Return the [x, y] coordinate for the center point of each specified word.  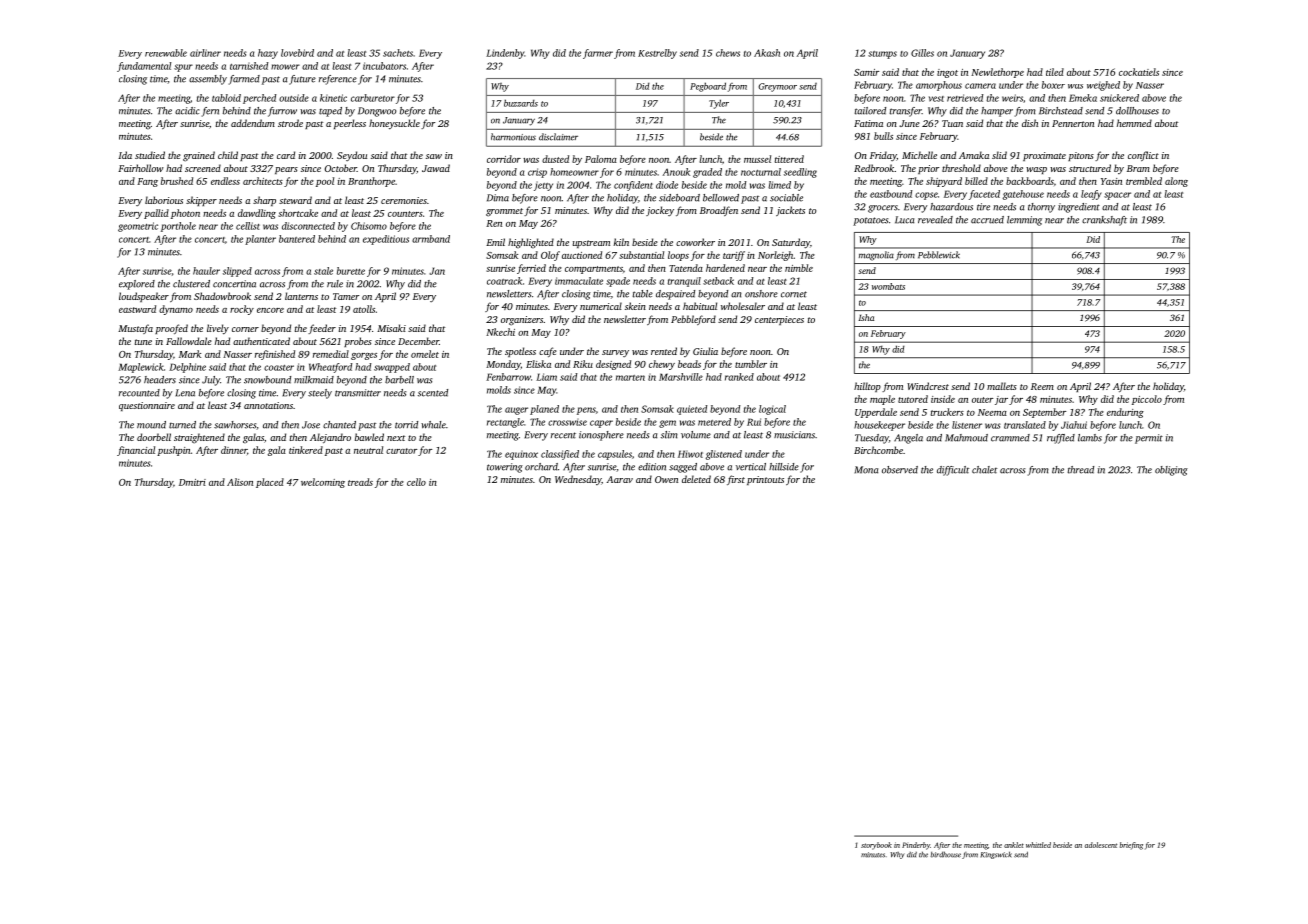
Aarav [620, 479]
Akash [767, 53]
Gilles [922, 53]
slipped [237, 272]
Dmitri [192, 482]
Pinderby [916, 846]
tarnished [249, 66]
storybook [876, 846]
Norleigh [775, 256]
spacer [1117, 196]
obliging [1171, 471]
